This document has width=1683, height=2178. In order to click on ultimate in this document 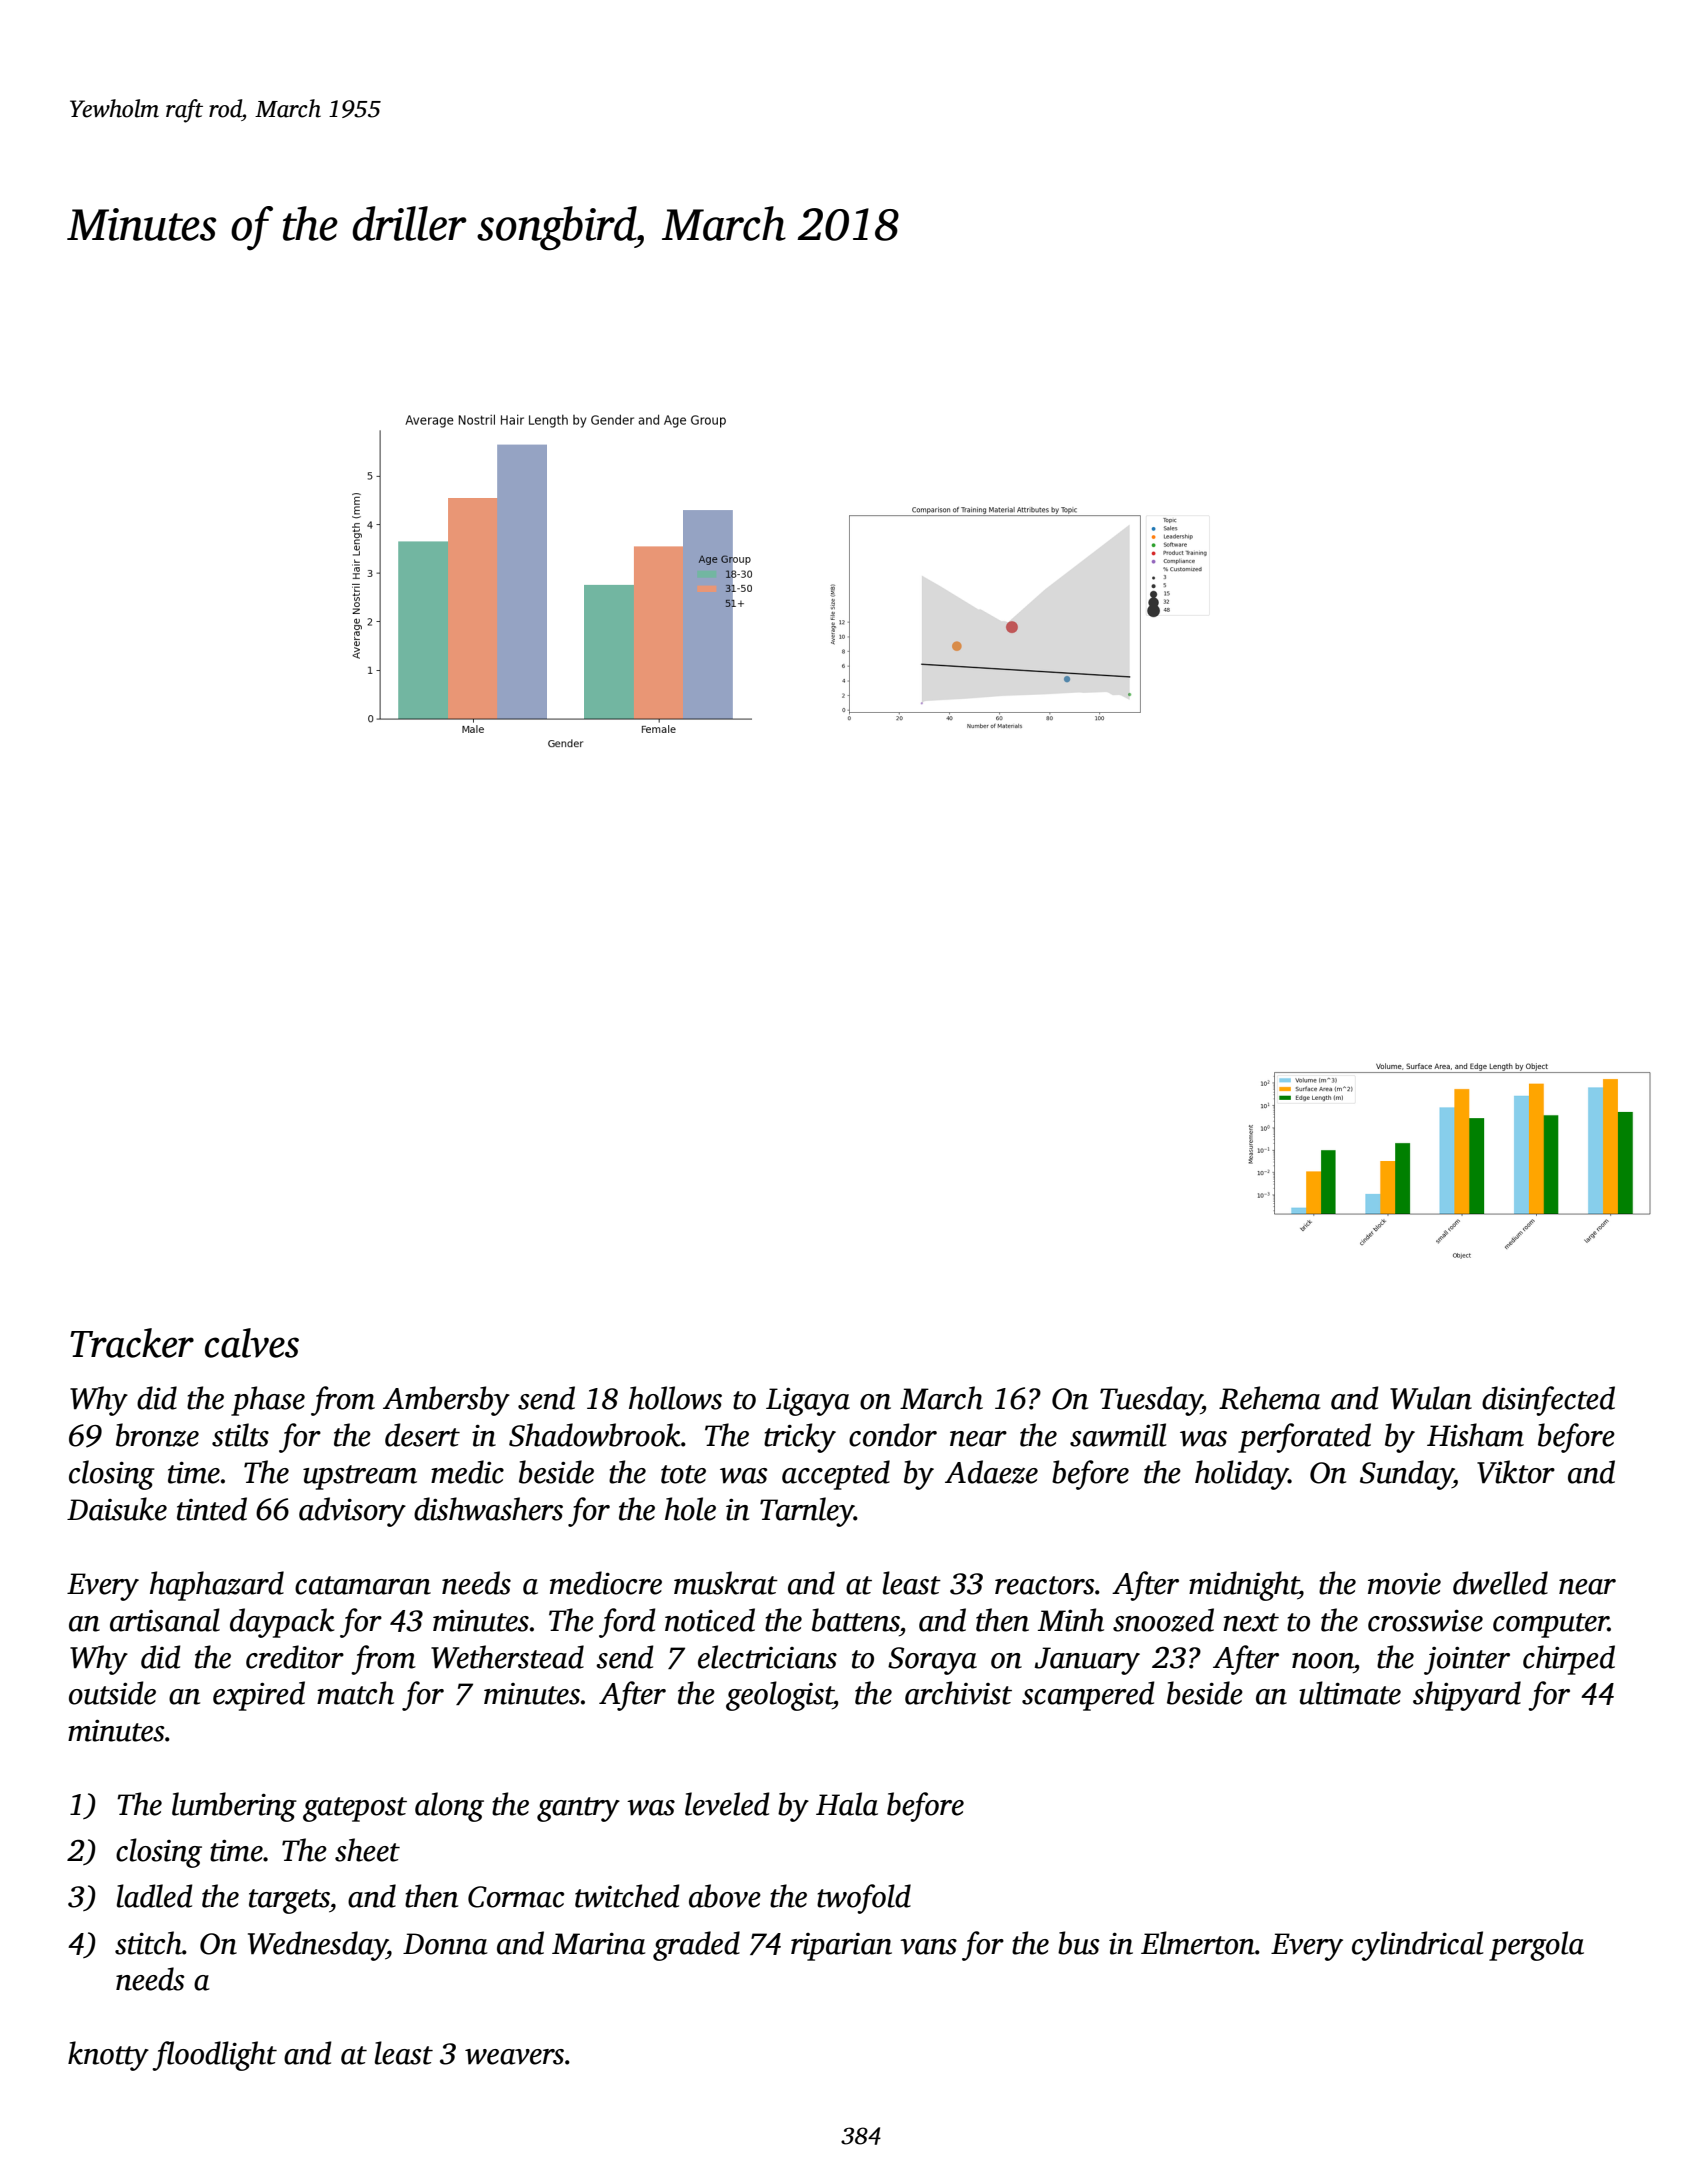, I will do `click(1350, 1693)`.
